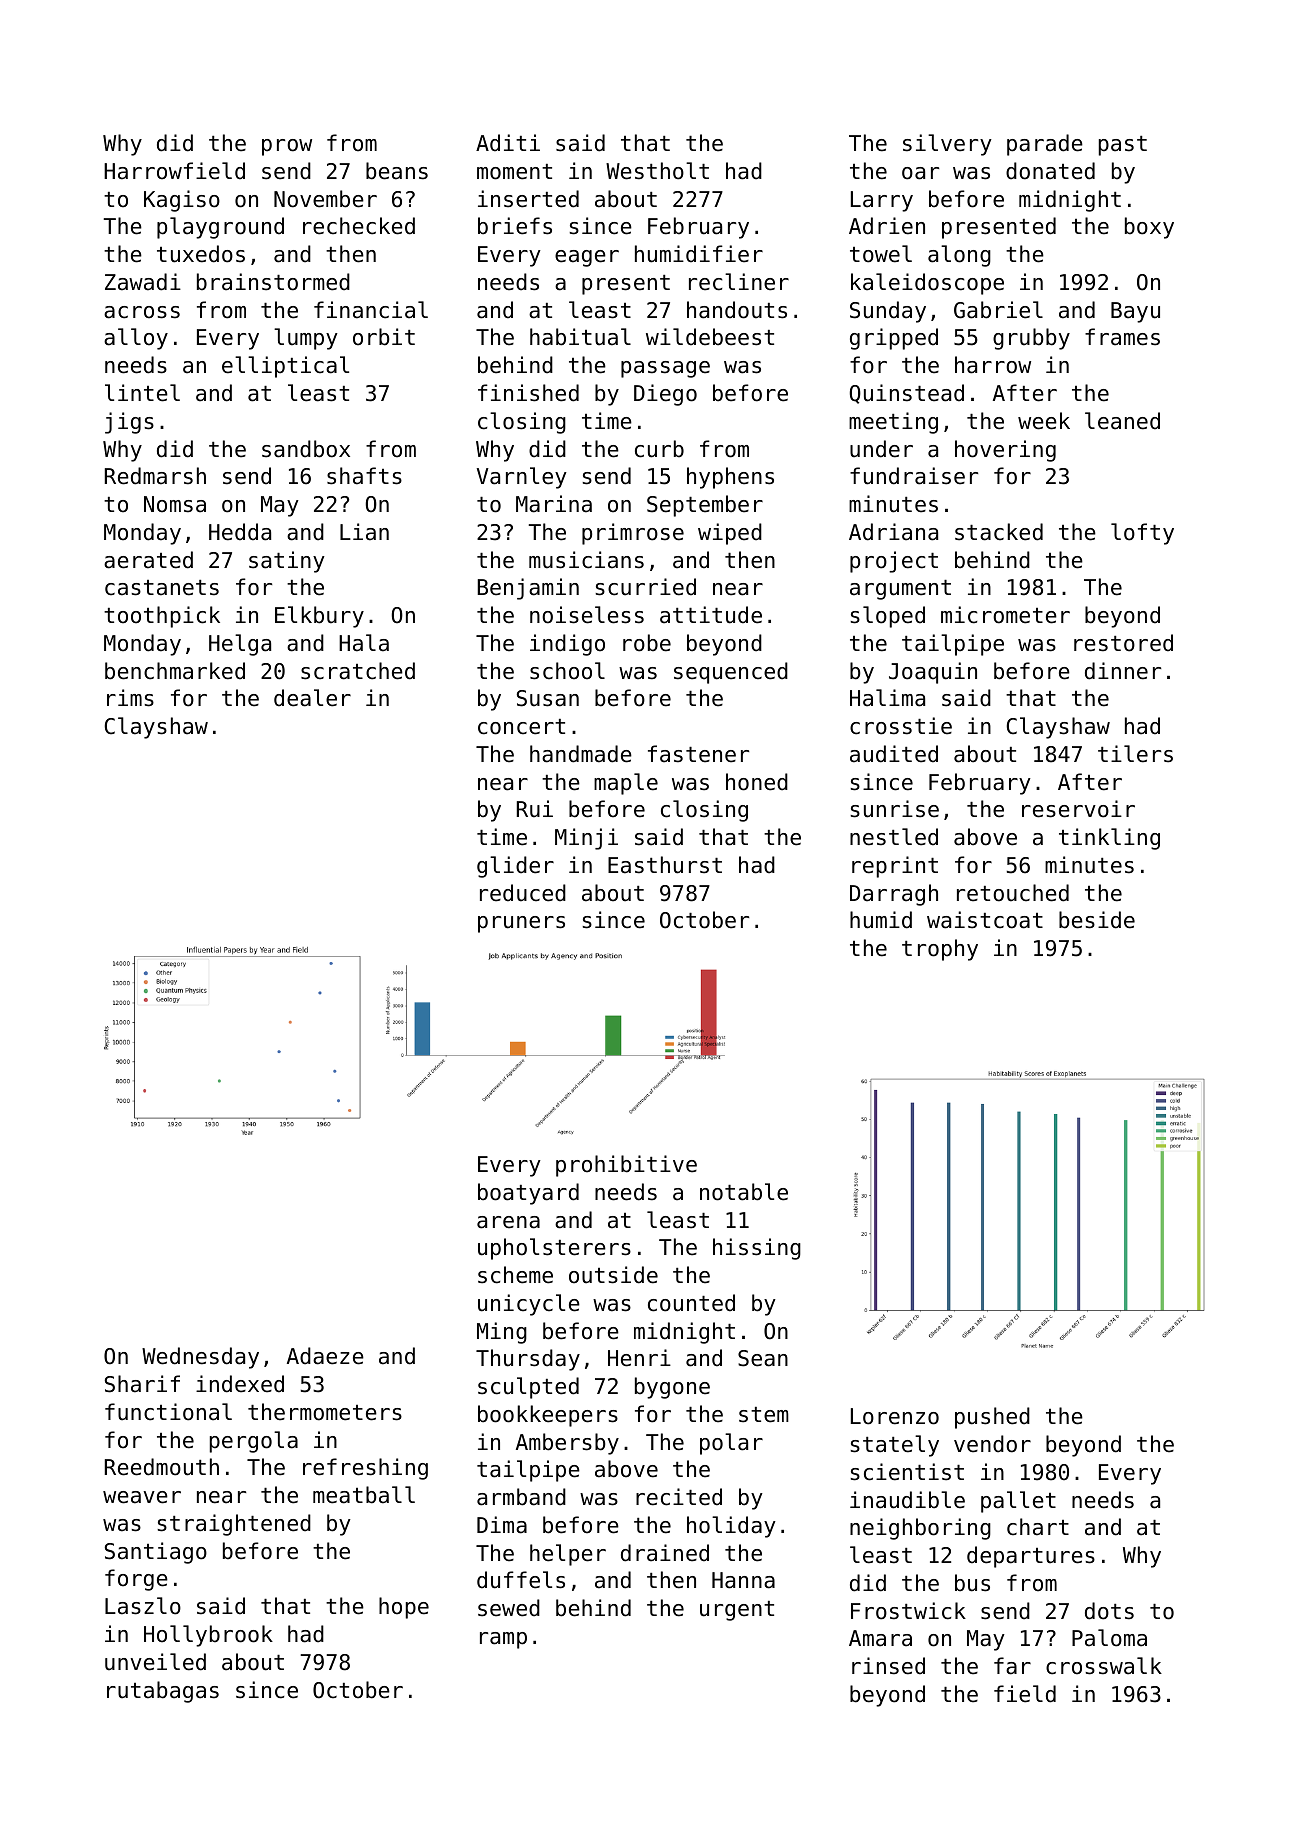 The height and width of the image is (1826, 1291). What do you see at coordinates (757, 782) in the image?
I see `honed` at bounding box center [757, 782].
